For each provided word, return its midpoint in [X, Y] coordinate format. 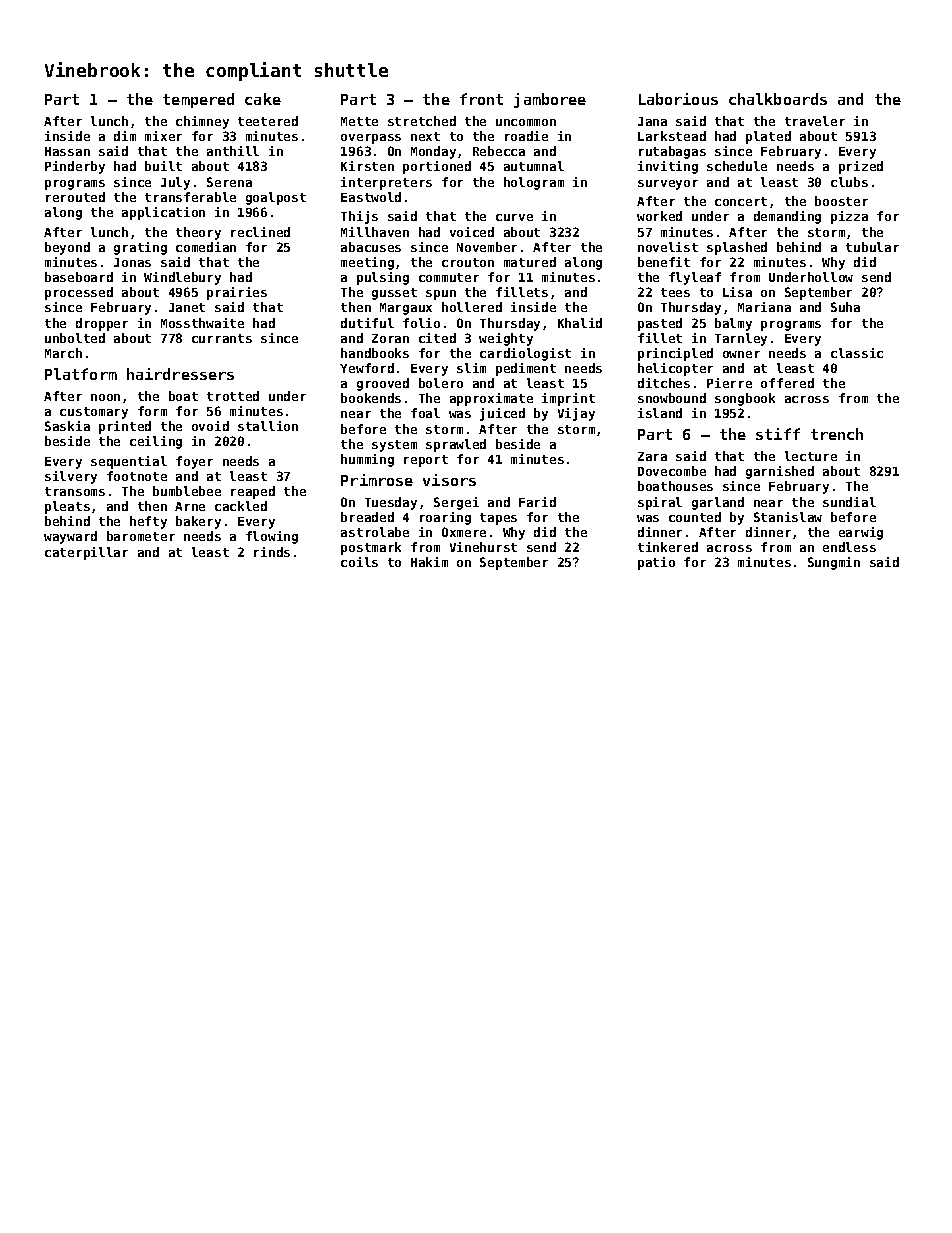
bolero [441, 383]
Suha [845, 307]
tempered [198, 100]
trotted [233, 396]
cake [263, 99]
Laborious [678, 99]
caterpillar [86, 553]
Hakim [429, 562]
